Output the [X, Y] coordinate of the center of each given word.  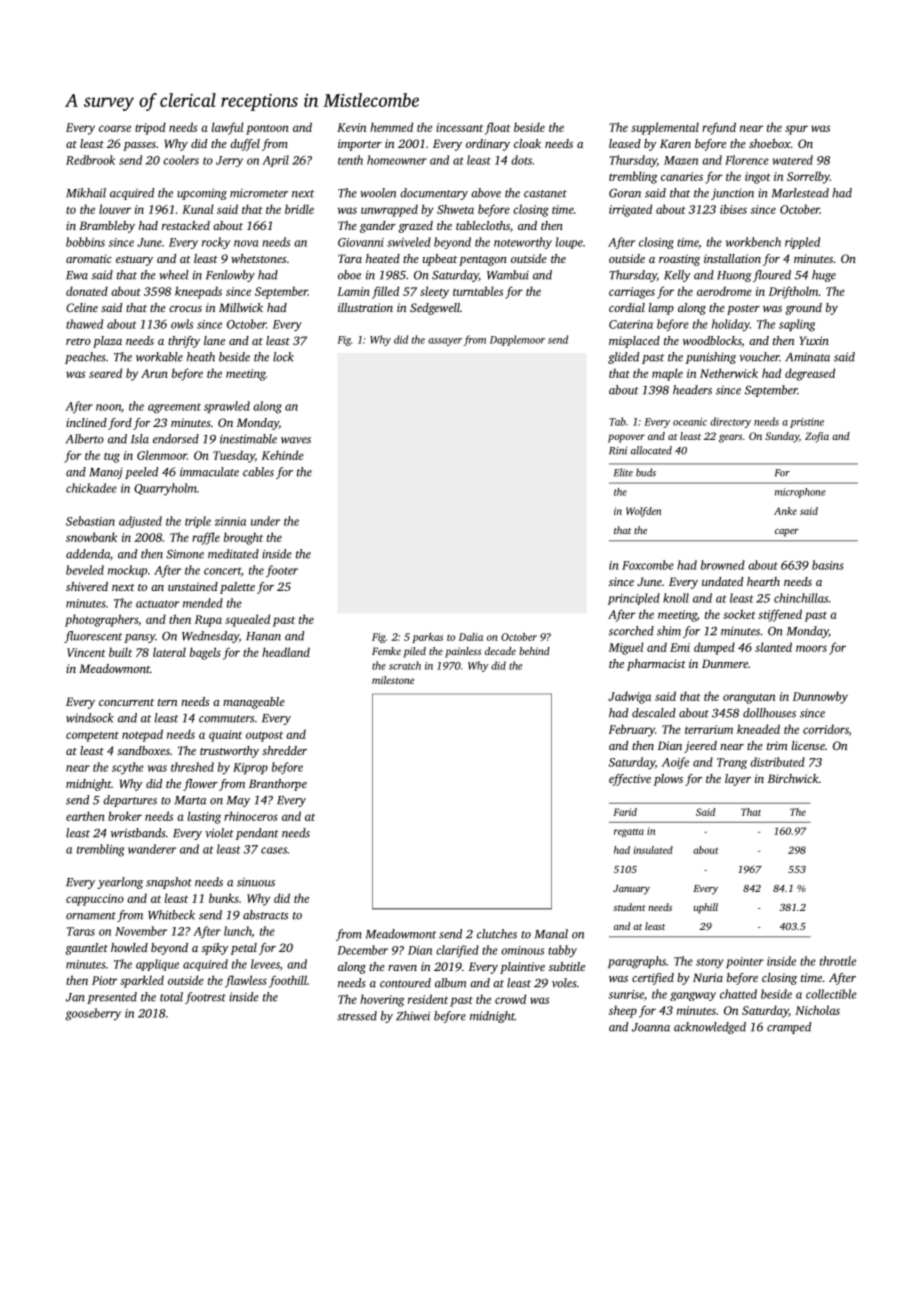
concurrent [126, 702]
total [171, 997]
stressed [357, 1016]
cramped [789, 1028]
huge [824, 276]
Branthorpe [278, 785]
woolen [378, 193]
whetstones [258, 258]
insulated [653, 850]
